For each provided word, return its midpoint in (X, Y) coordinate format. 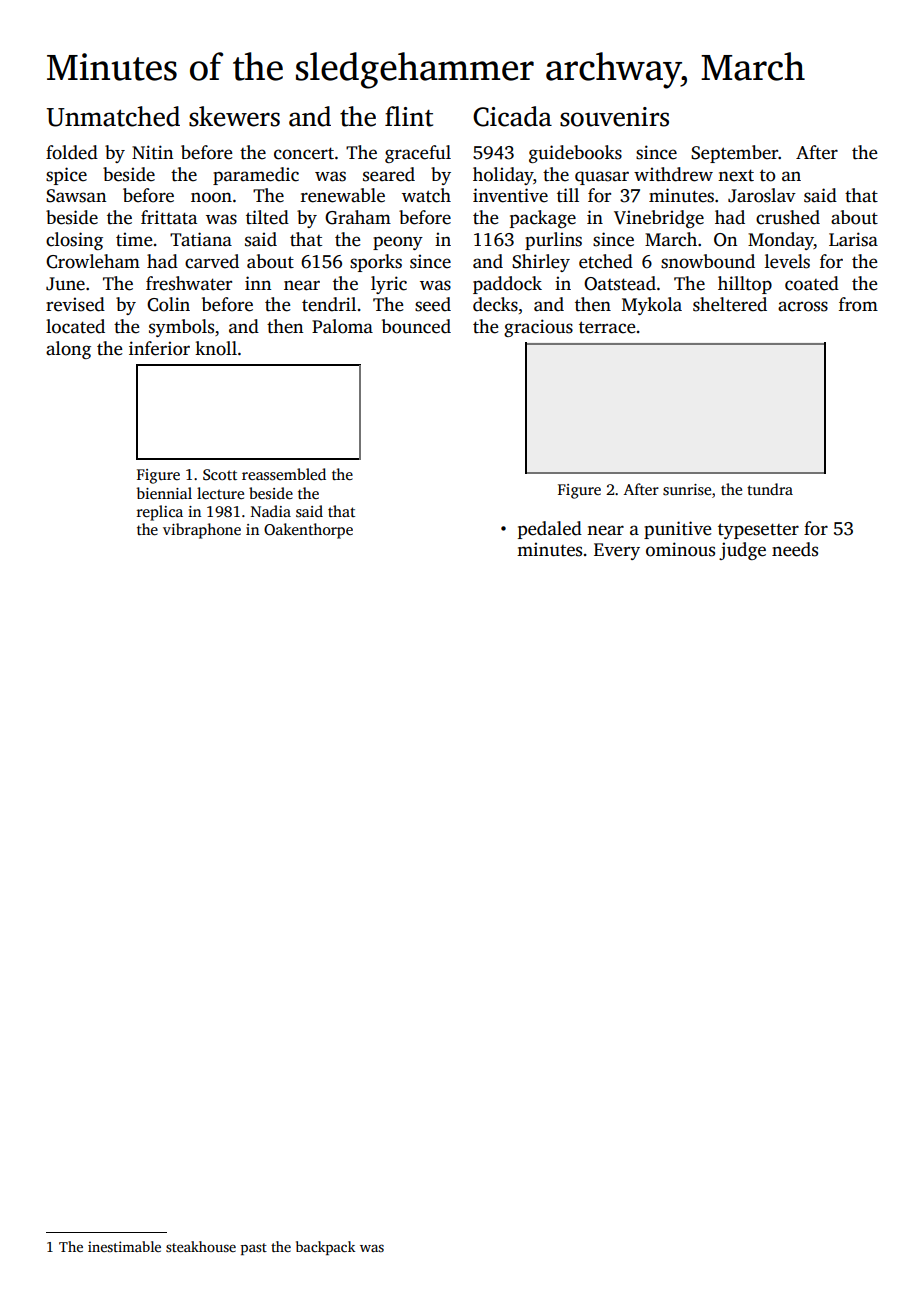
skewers (234, 116)
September (734, 154)
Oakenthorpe (308, 531)
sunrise (687, 490)
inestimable (124, 1246)
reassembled (284, 474)
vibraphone (202, 531)
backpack (325, 1248)
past (254, 1249)
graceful (418, 154)
